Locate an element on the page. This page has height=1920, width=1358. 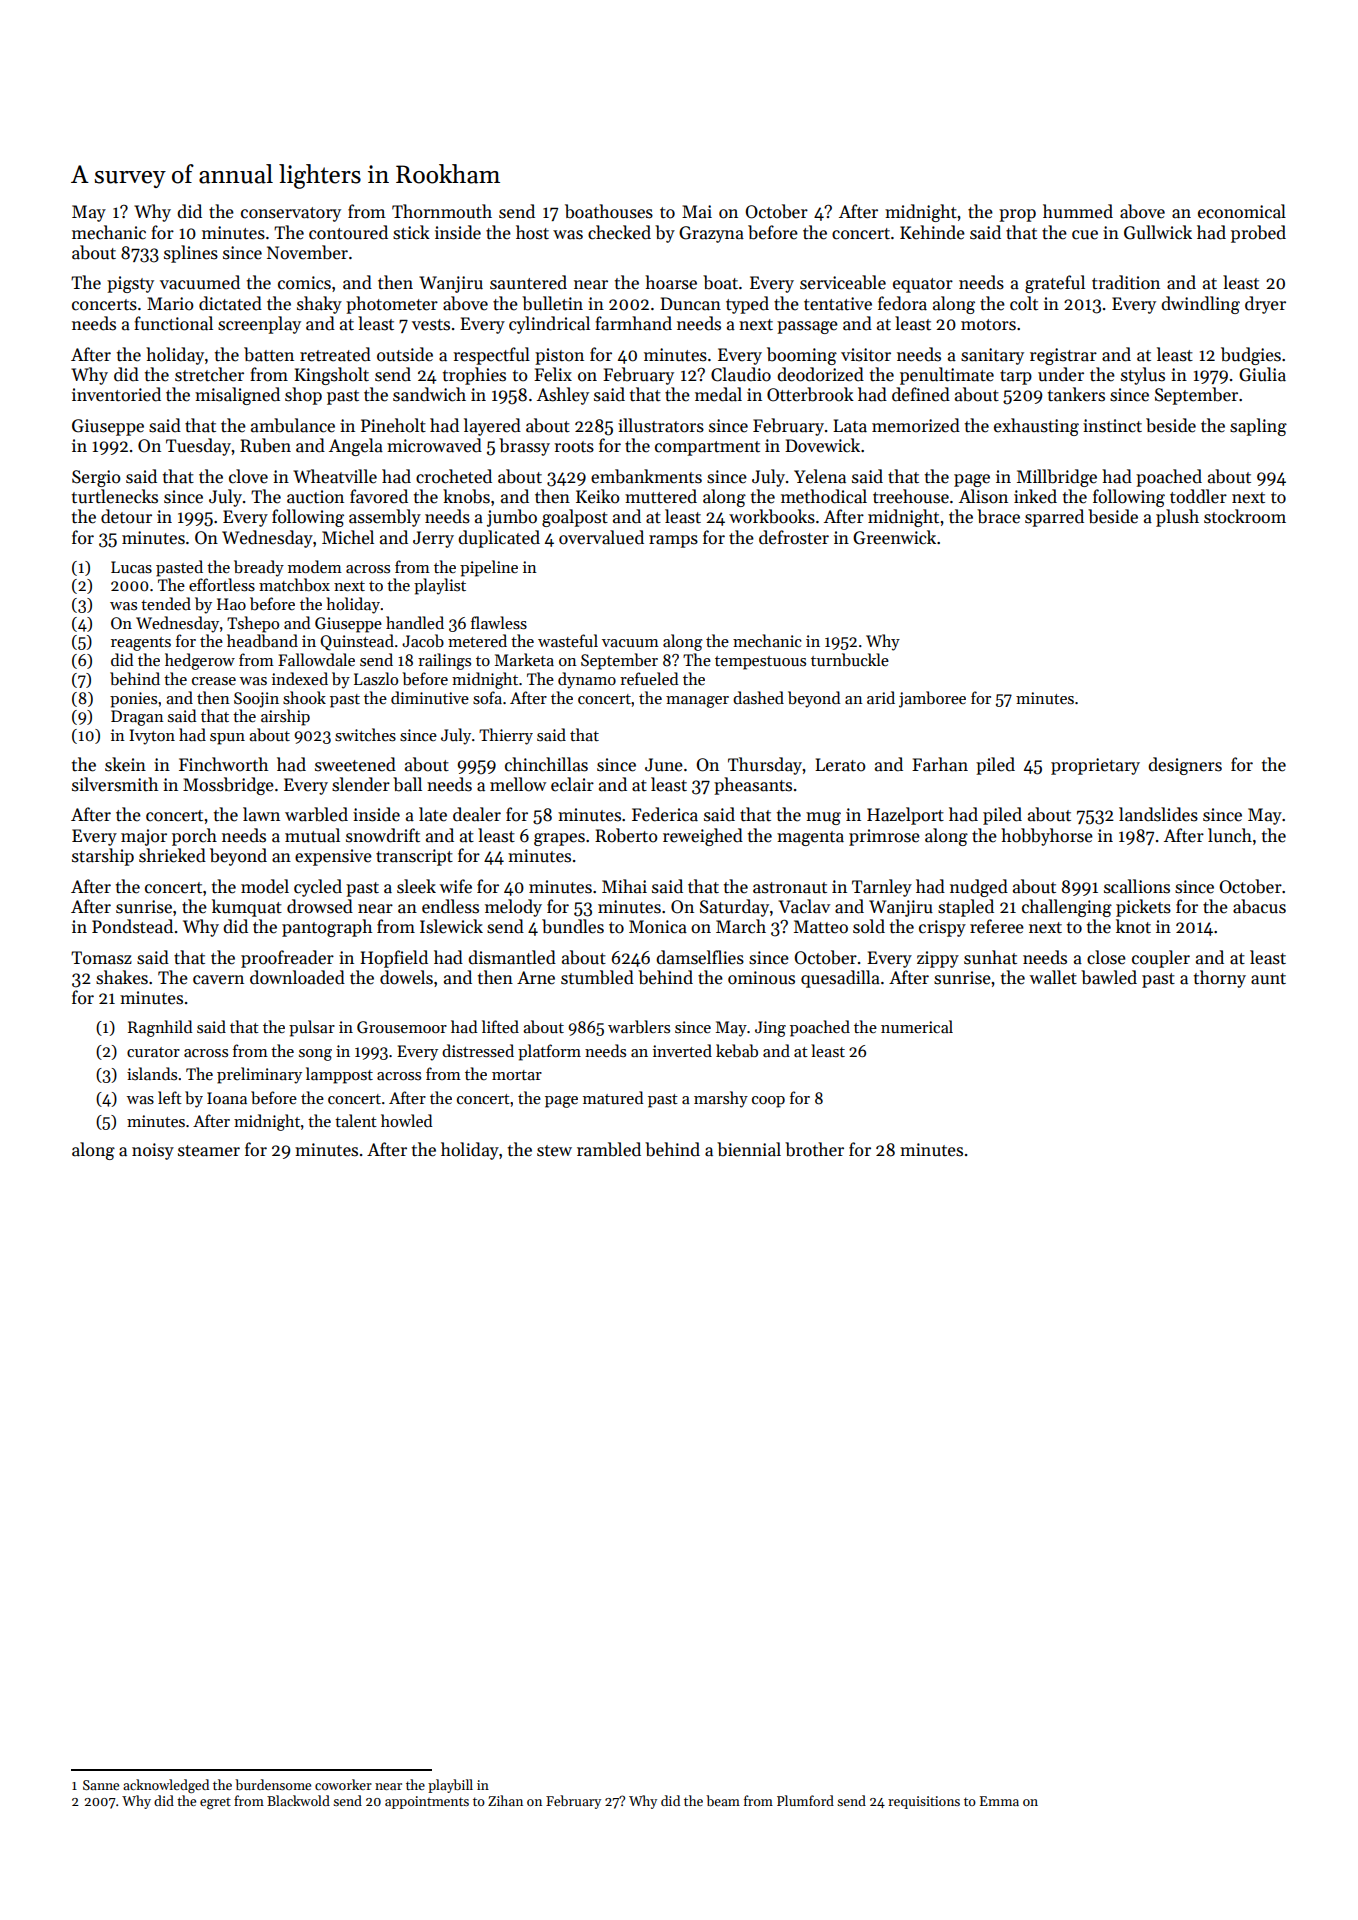
coworker is located at coordinates (343, 1784).
